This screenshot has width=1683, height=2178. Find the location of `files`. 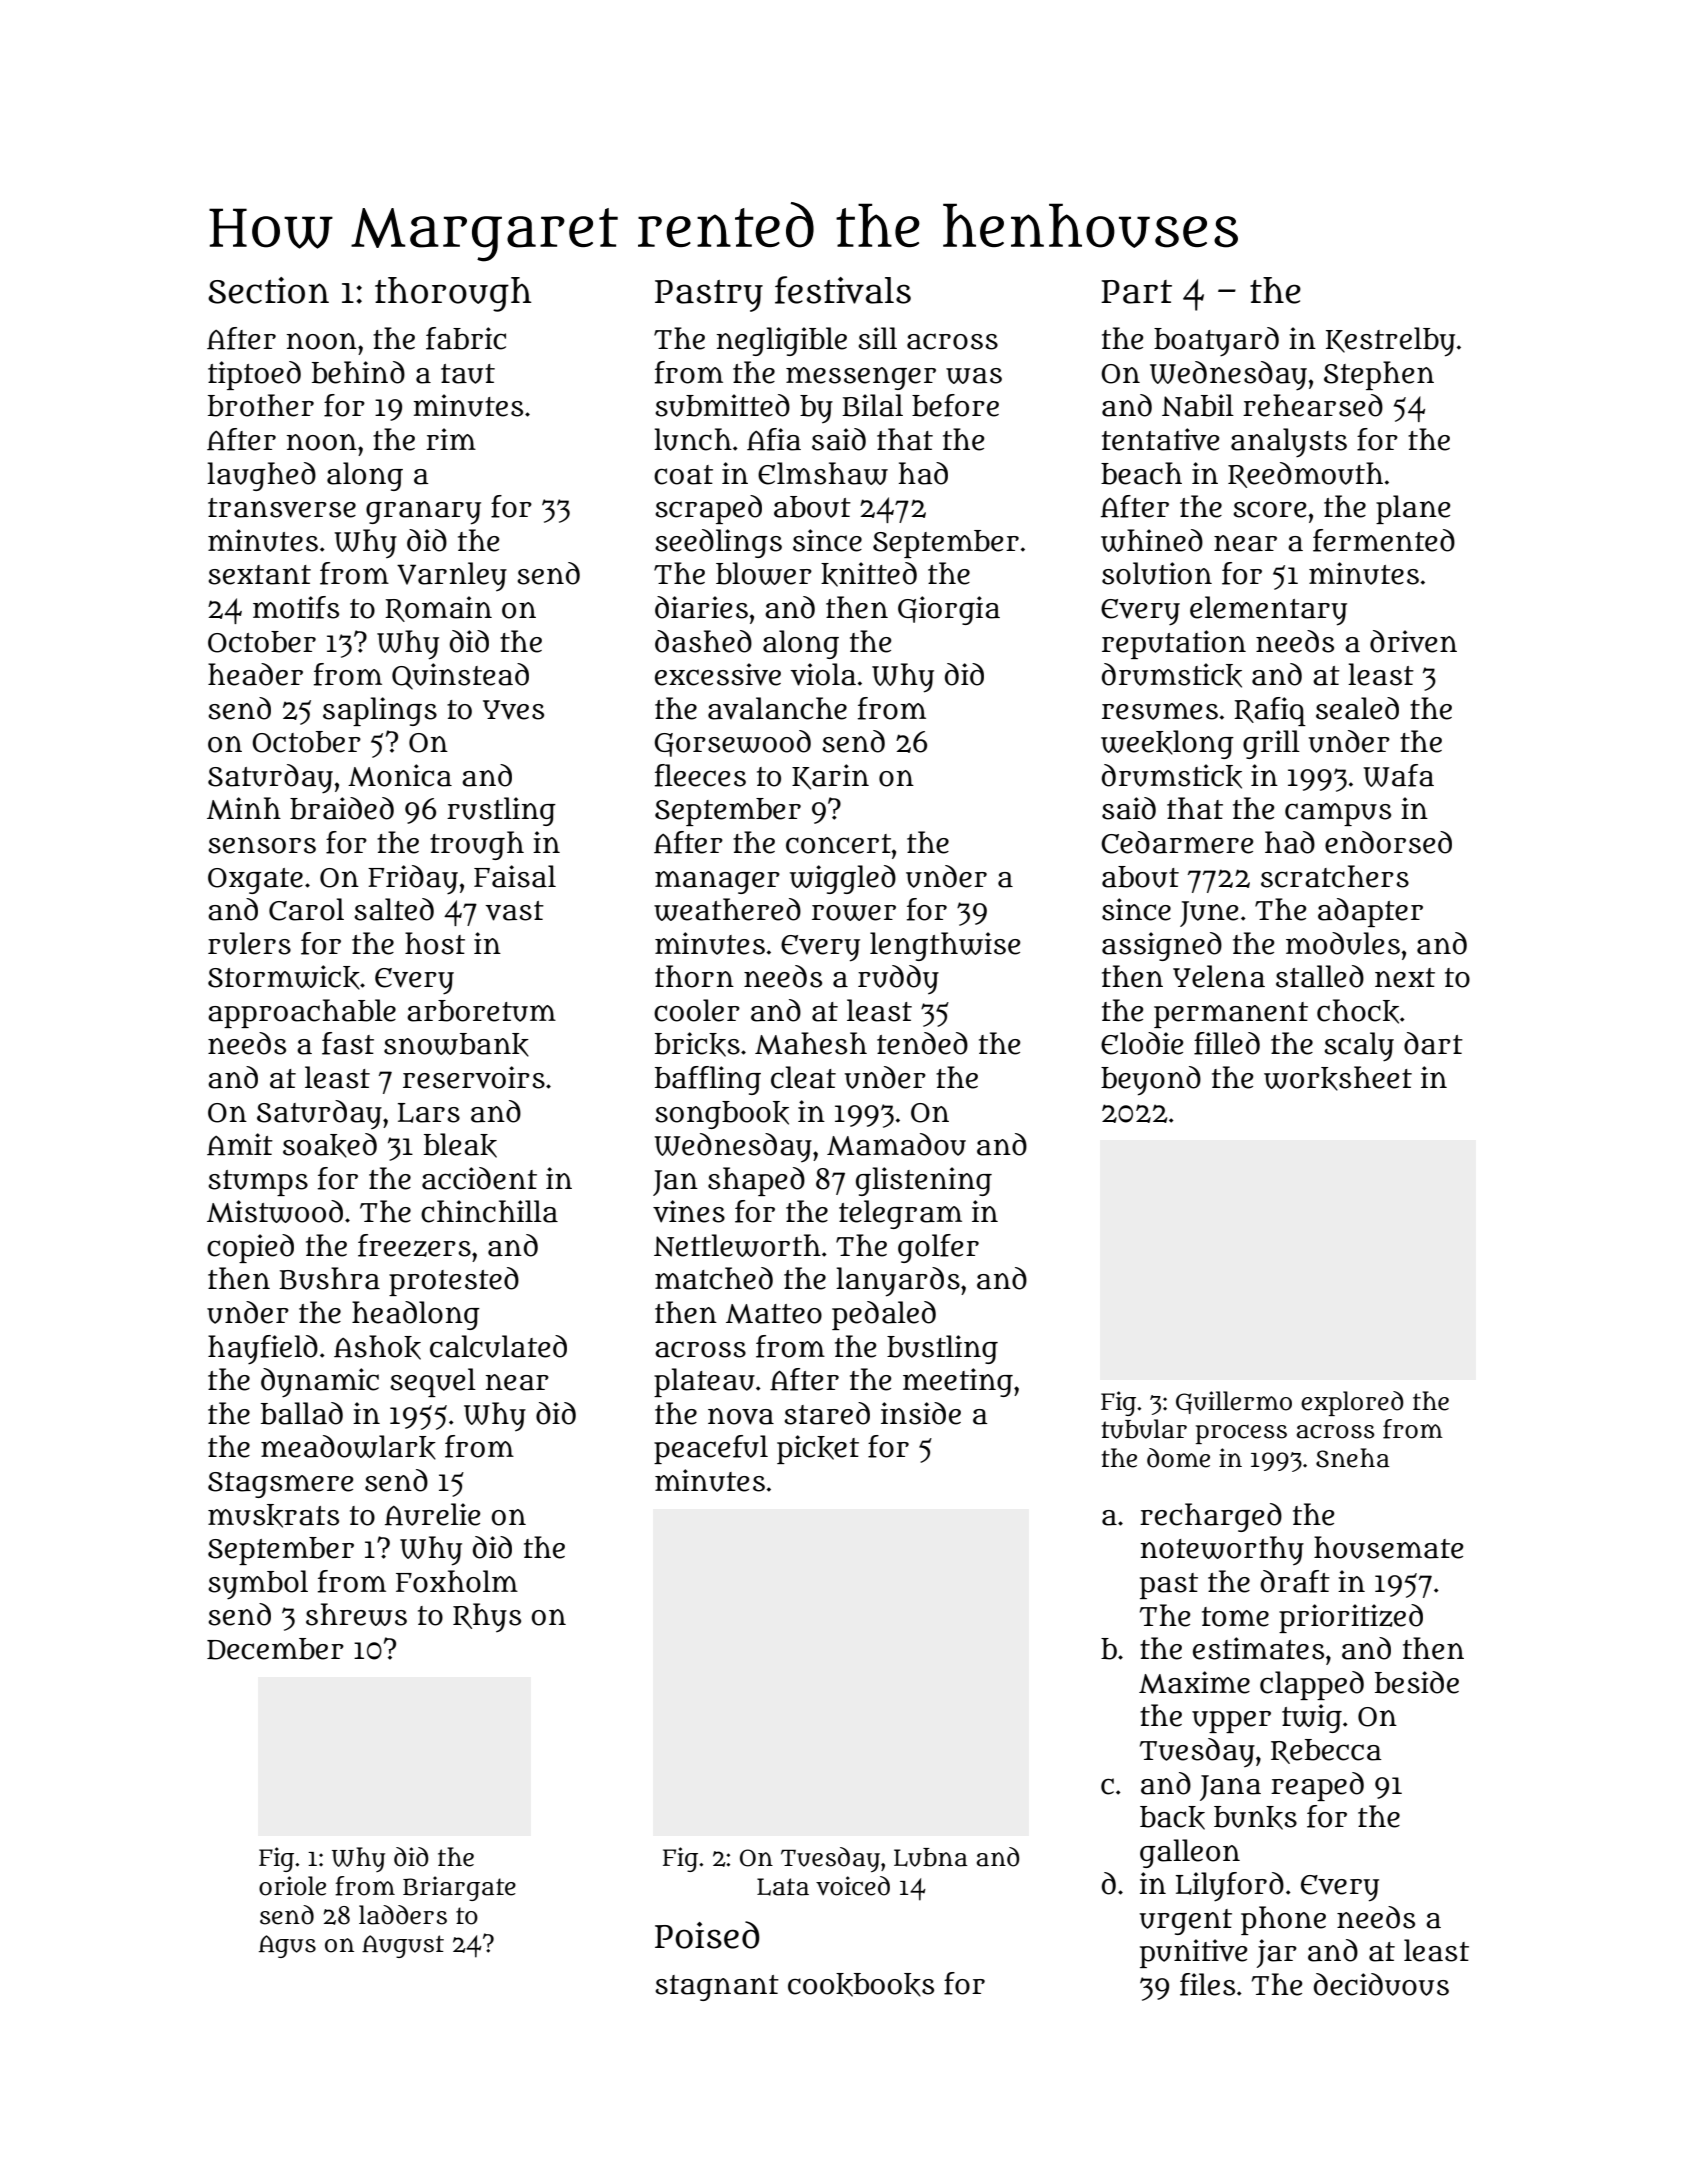

files is located at coordinates (1207, 1984).
